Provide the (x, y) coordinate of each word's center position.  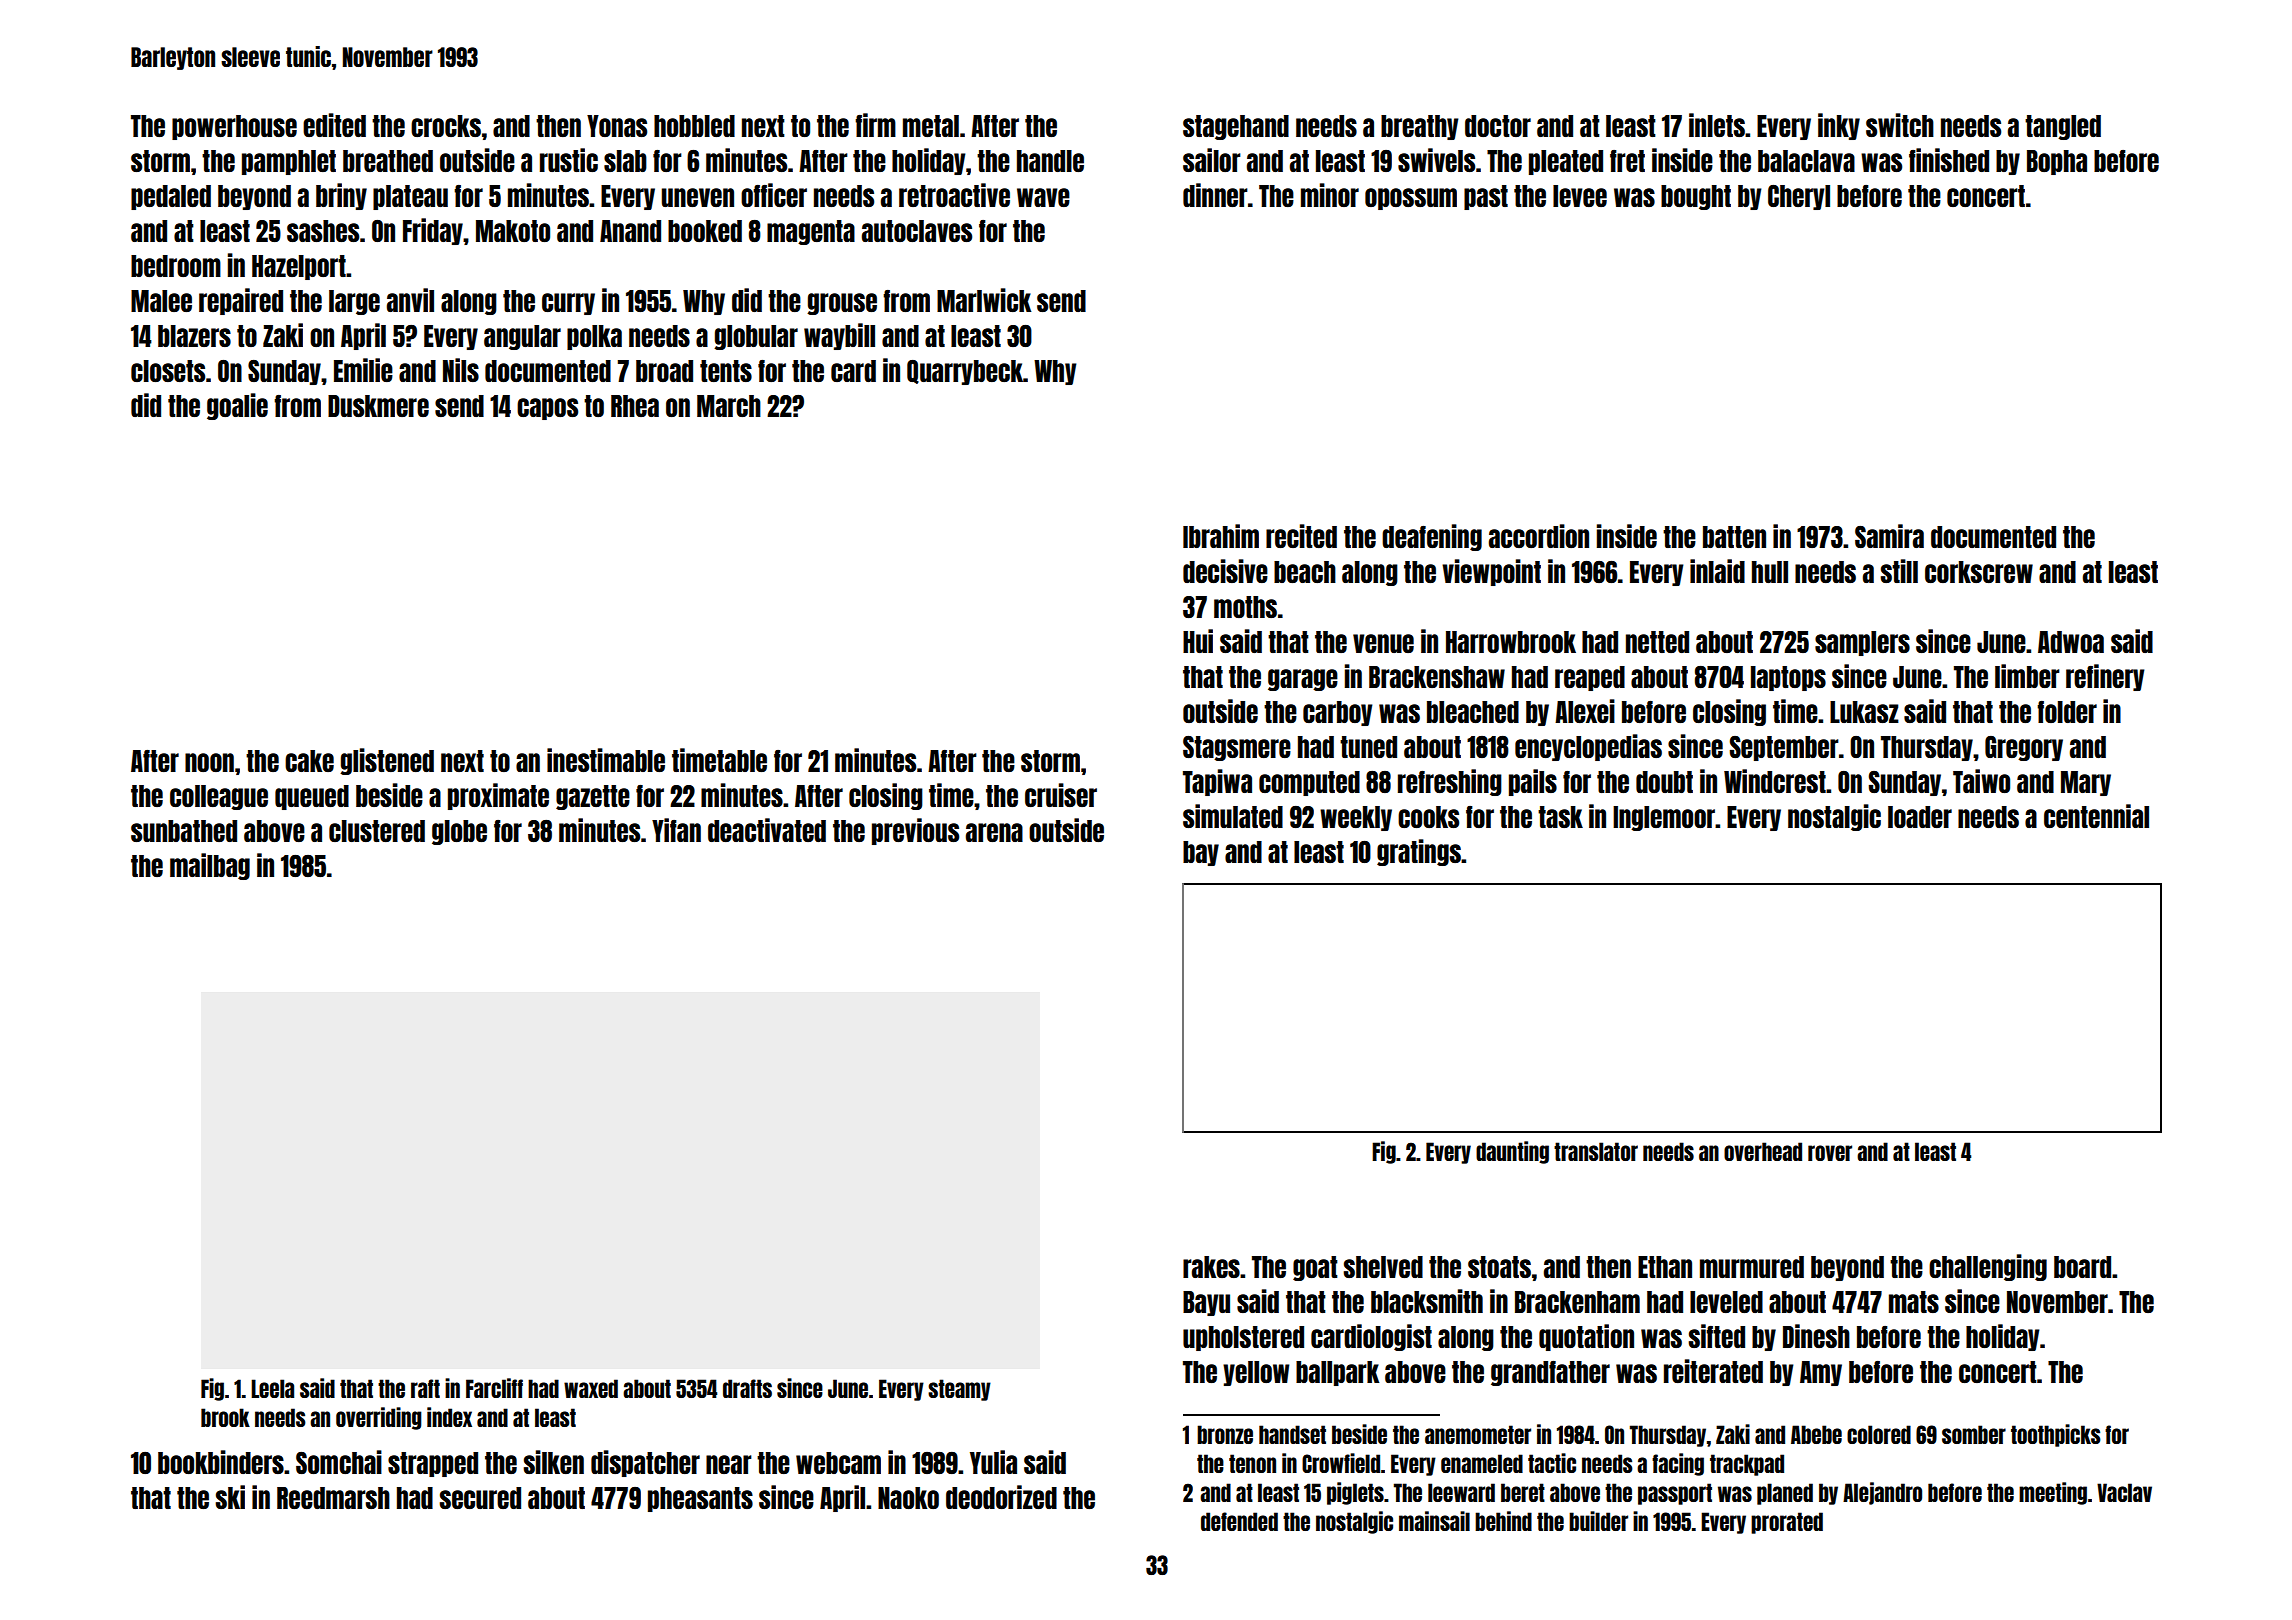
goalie (237, 406)
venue (1383, 643)
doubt (1664, 782)
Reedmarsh (333, 1498)
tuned (1368, 747)
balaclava (1806, 161)
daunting (1512, 1152)
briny (341, 196)
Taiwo (1981, 781)
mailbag (210, 866)
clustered (377, 831)
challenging (1988, 1267)
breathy (1420, 127)
